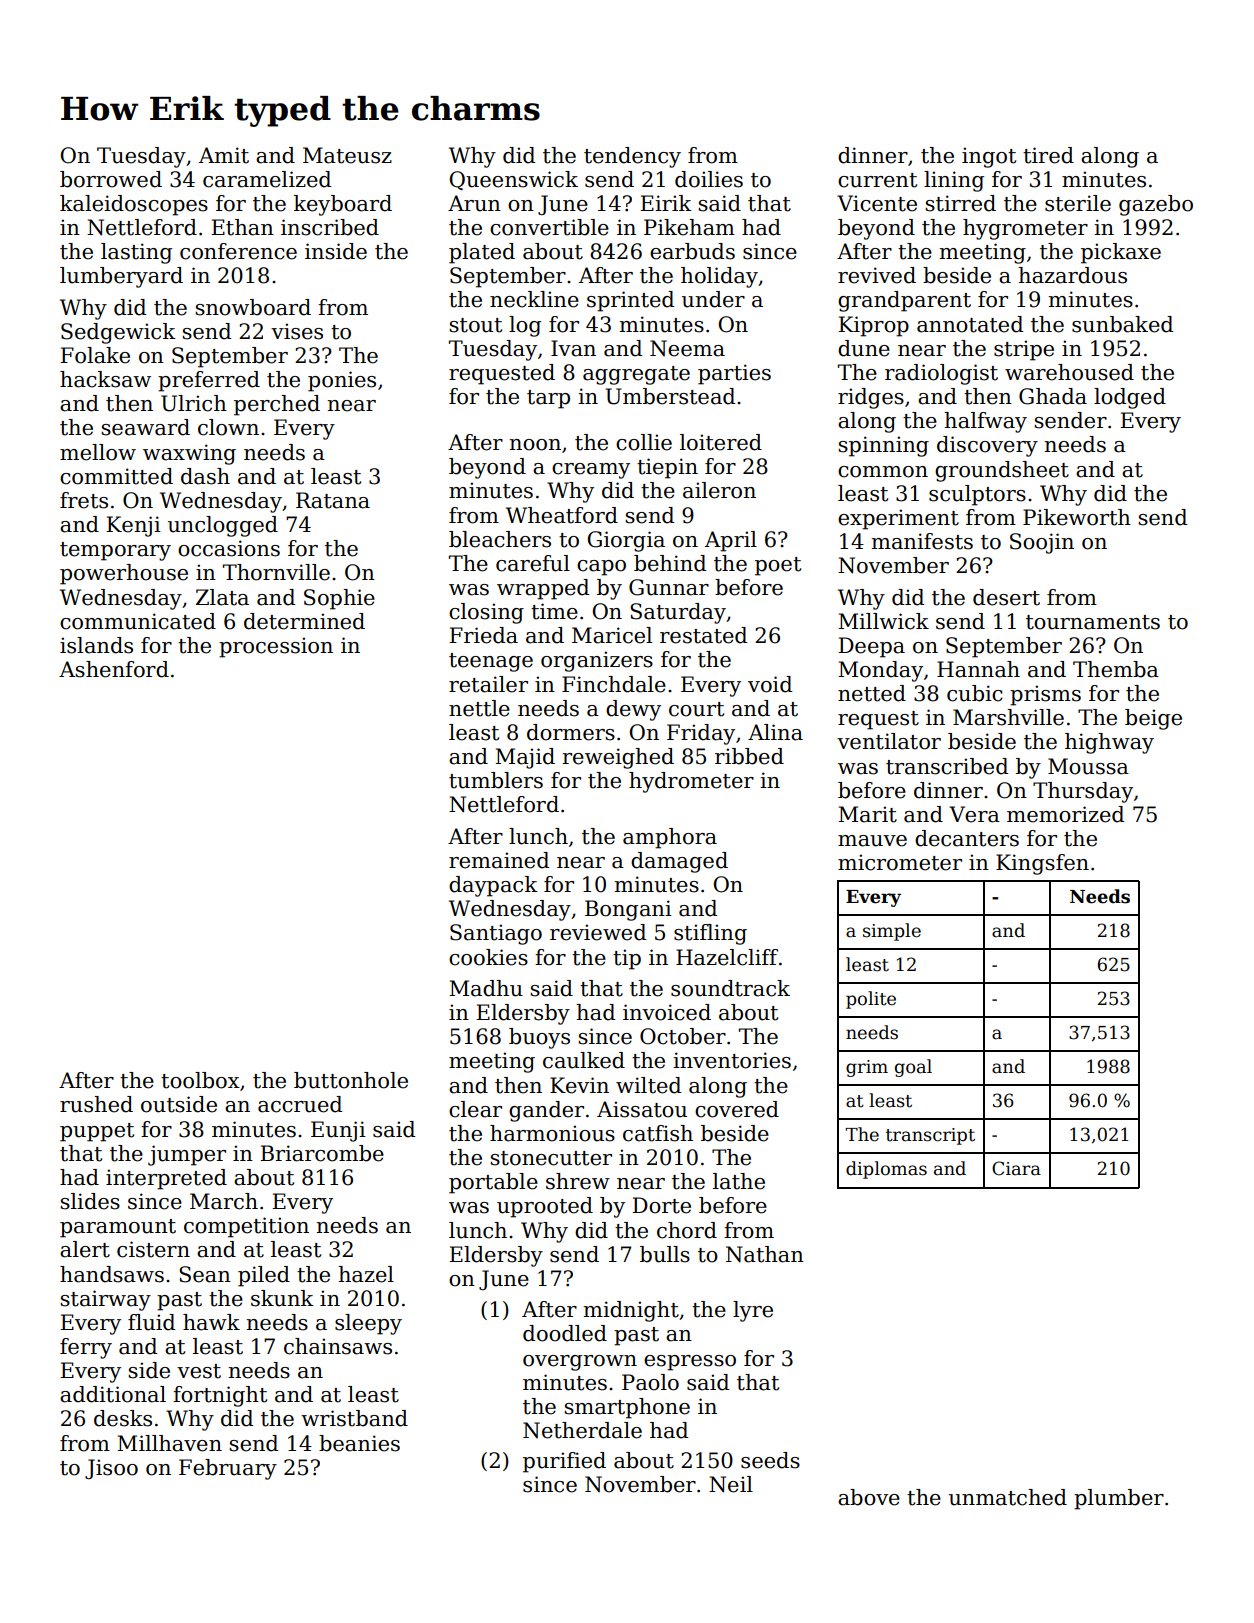  Describe the element at coordinates (488, 957) in the screenshot. I see `cookies` at that location.
